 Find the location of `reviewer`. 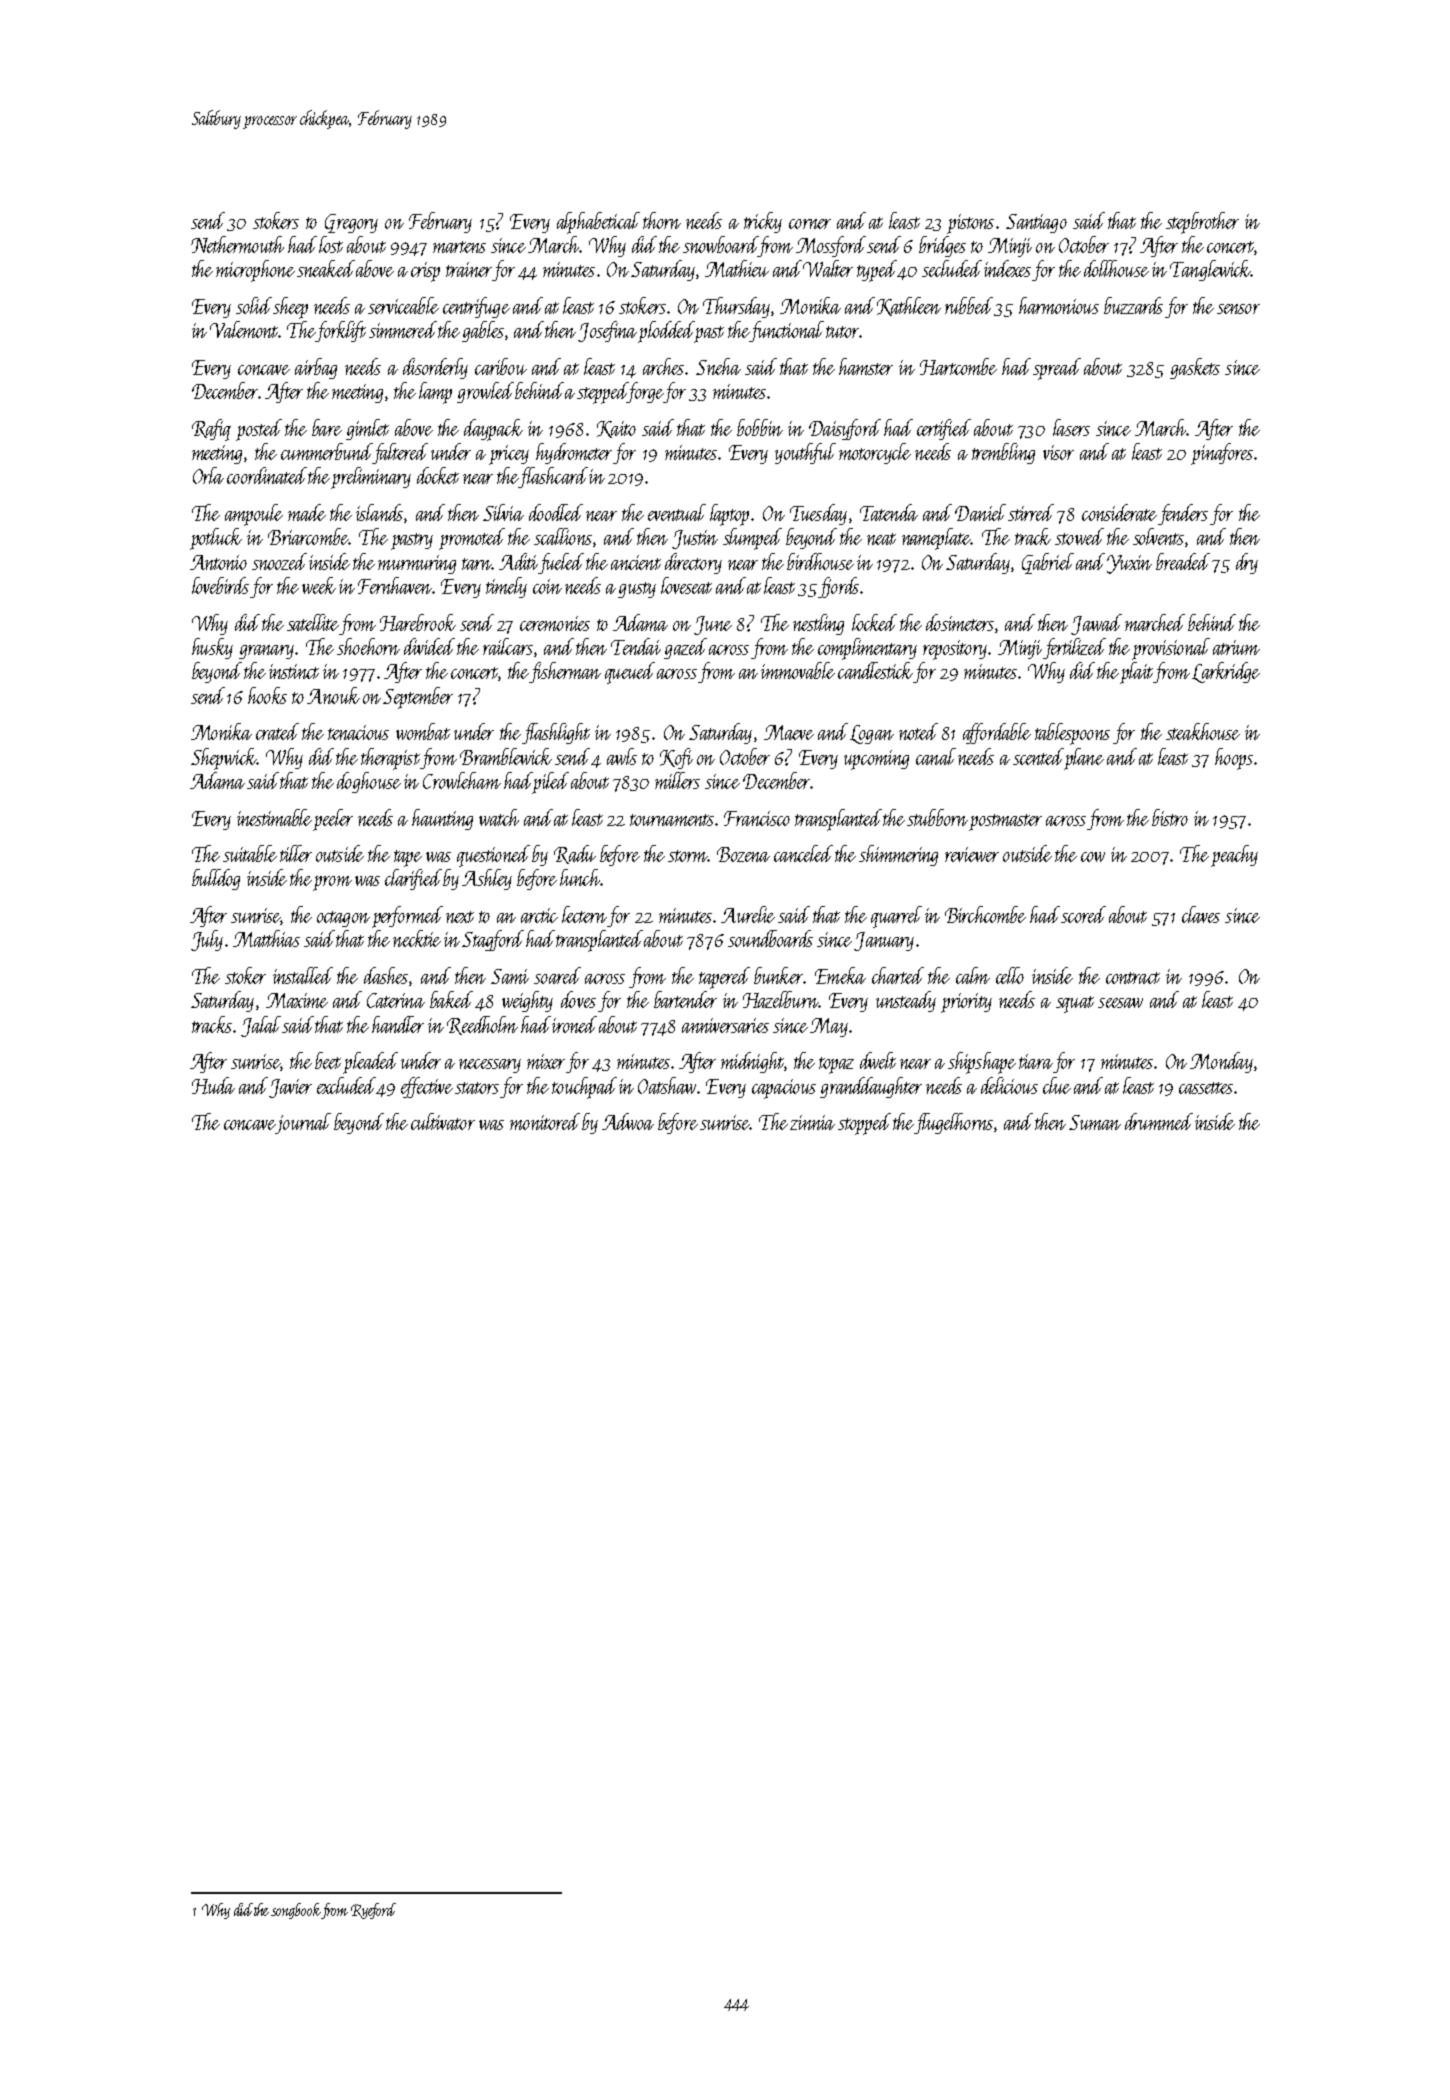

reviewer is located at coordinates (972, 854).
